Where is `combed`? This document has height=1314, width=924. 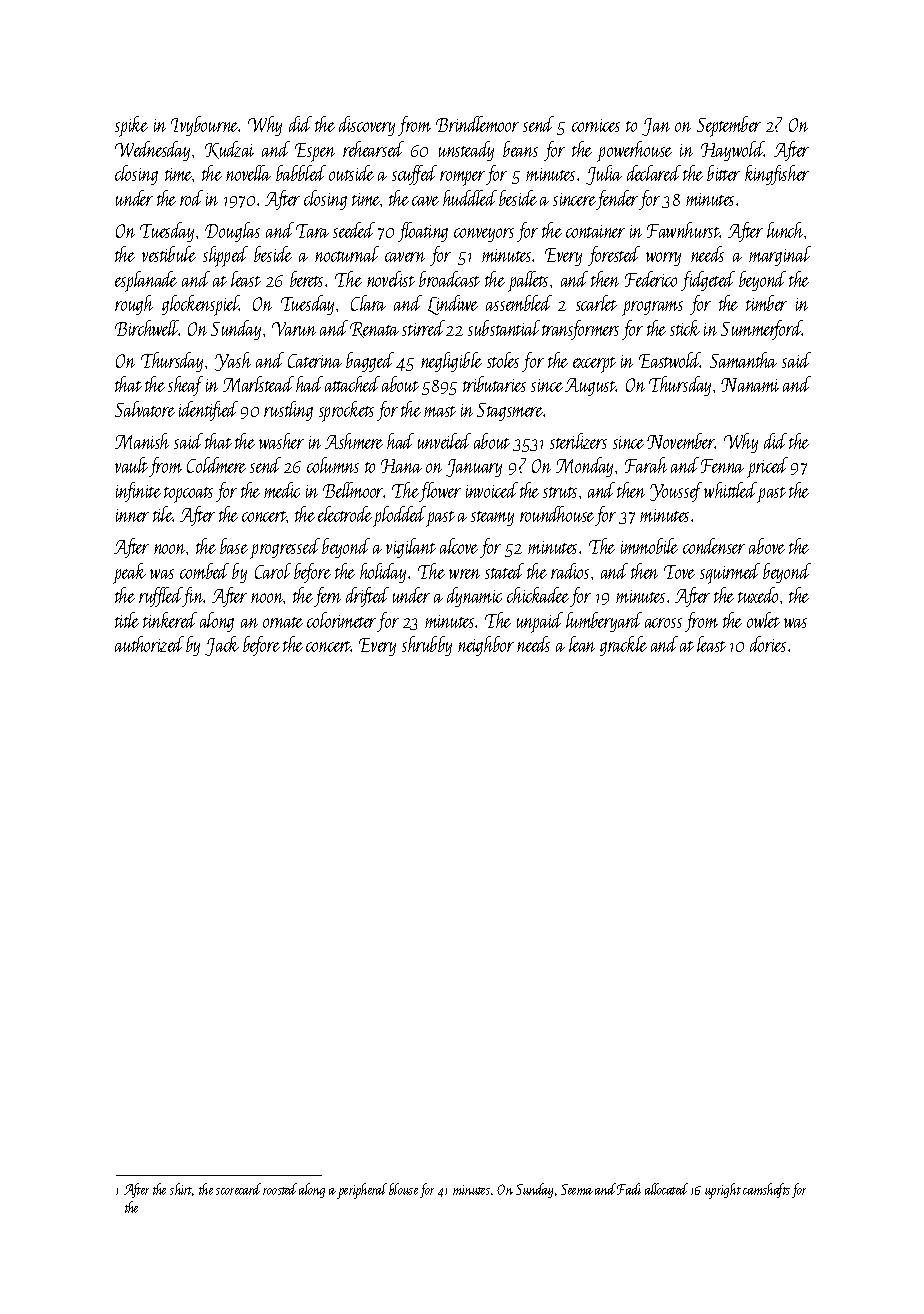
combed is located at coordinates (204, 571).
